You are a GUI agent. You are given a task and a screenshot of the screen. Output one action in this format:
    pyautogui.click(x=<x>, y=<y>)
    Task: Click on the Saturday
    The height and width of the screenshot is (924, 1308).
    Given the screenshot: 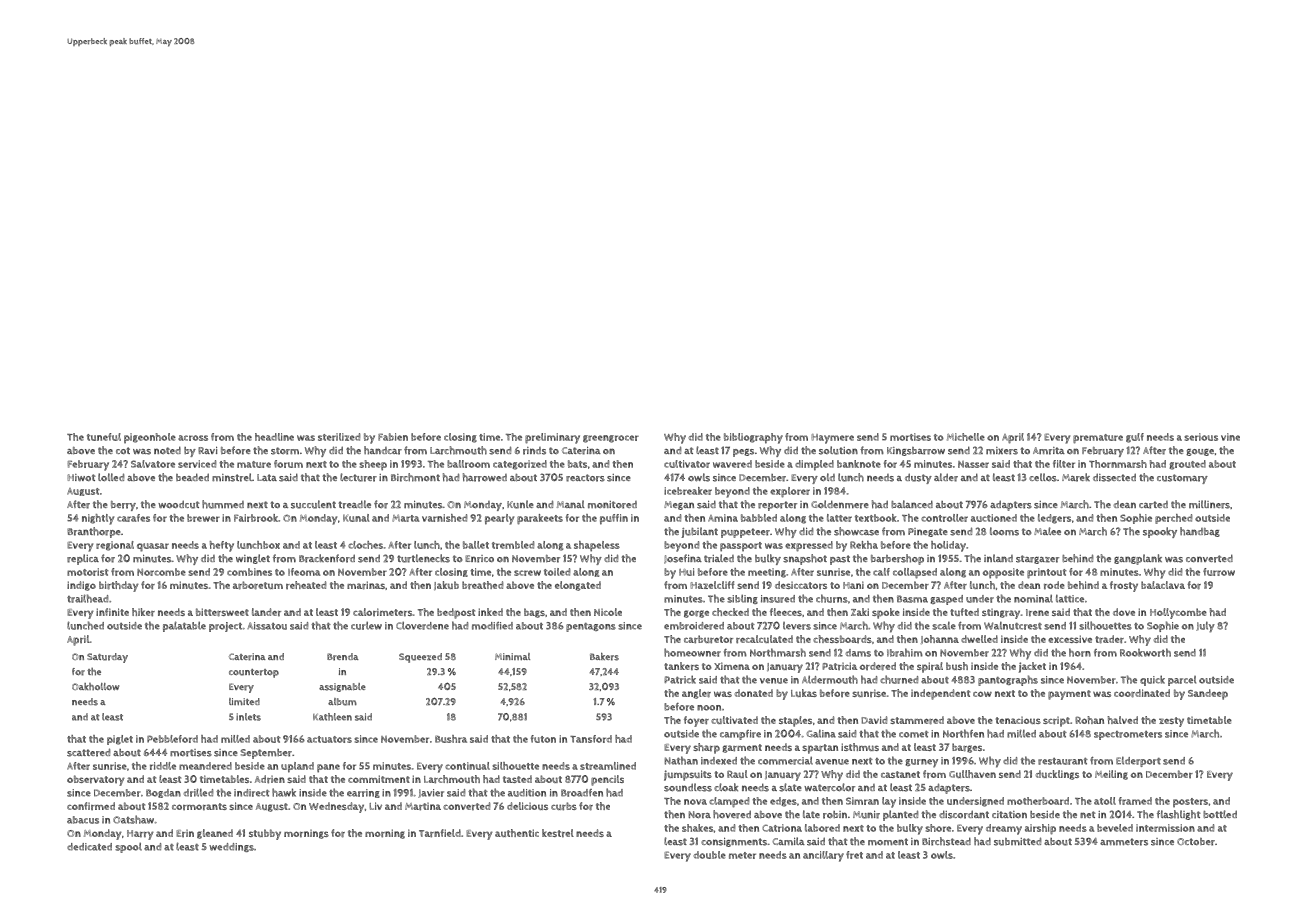 What is the action you would take?
    pyautogui.click(x=107, y=658)
